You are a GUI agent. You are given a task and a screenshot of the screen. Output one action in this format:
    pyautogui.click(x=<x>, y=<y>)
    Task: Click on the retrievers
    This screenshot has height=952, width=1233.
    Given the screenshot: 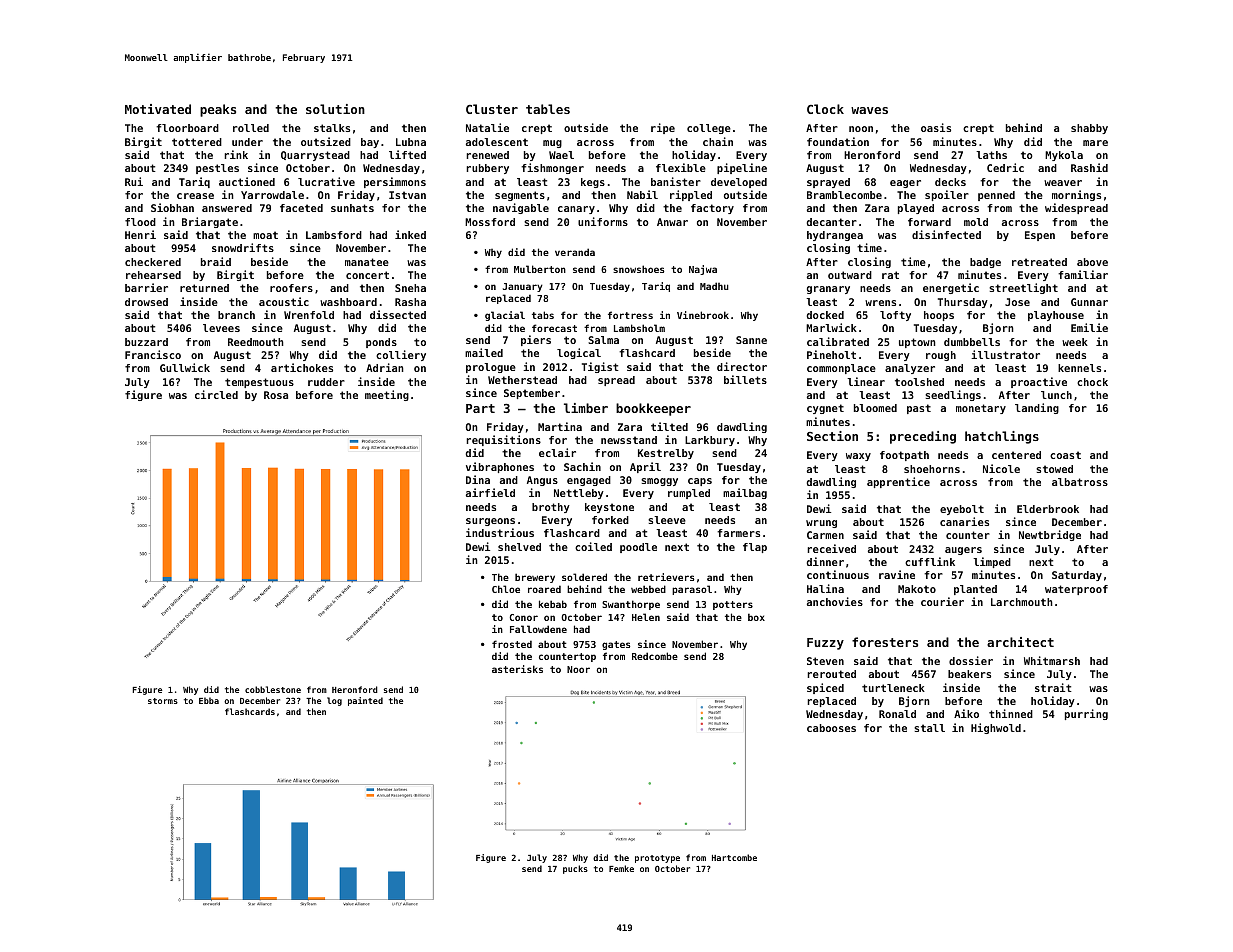 What is the action you would take?
    pyautogui.click(x=666, y=577)
